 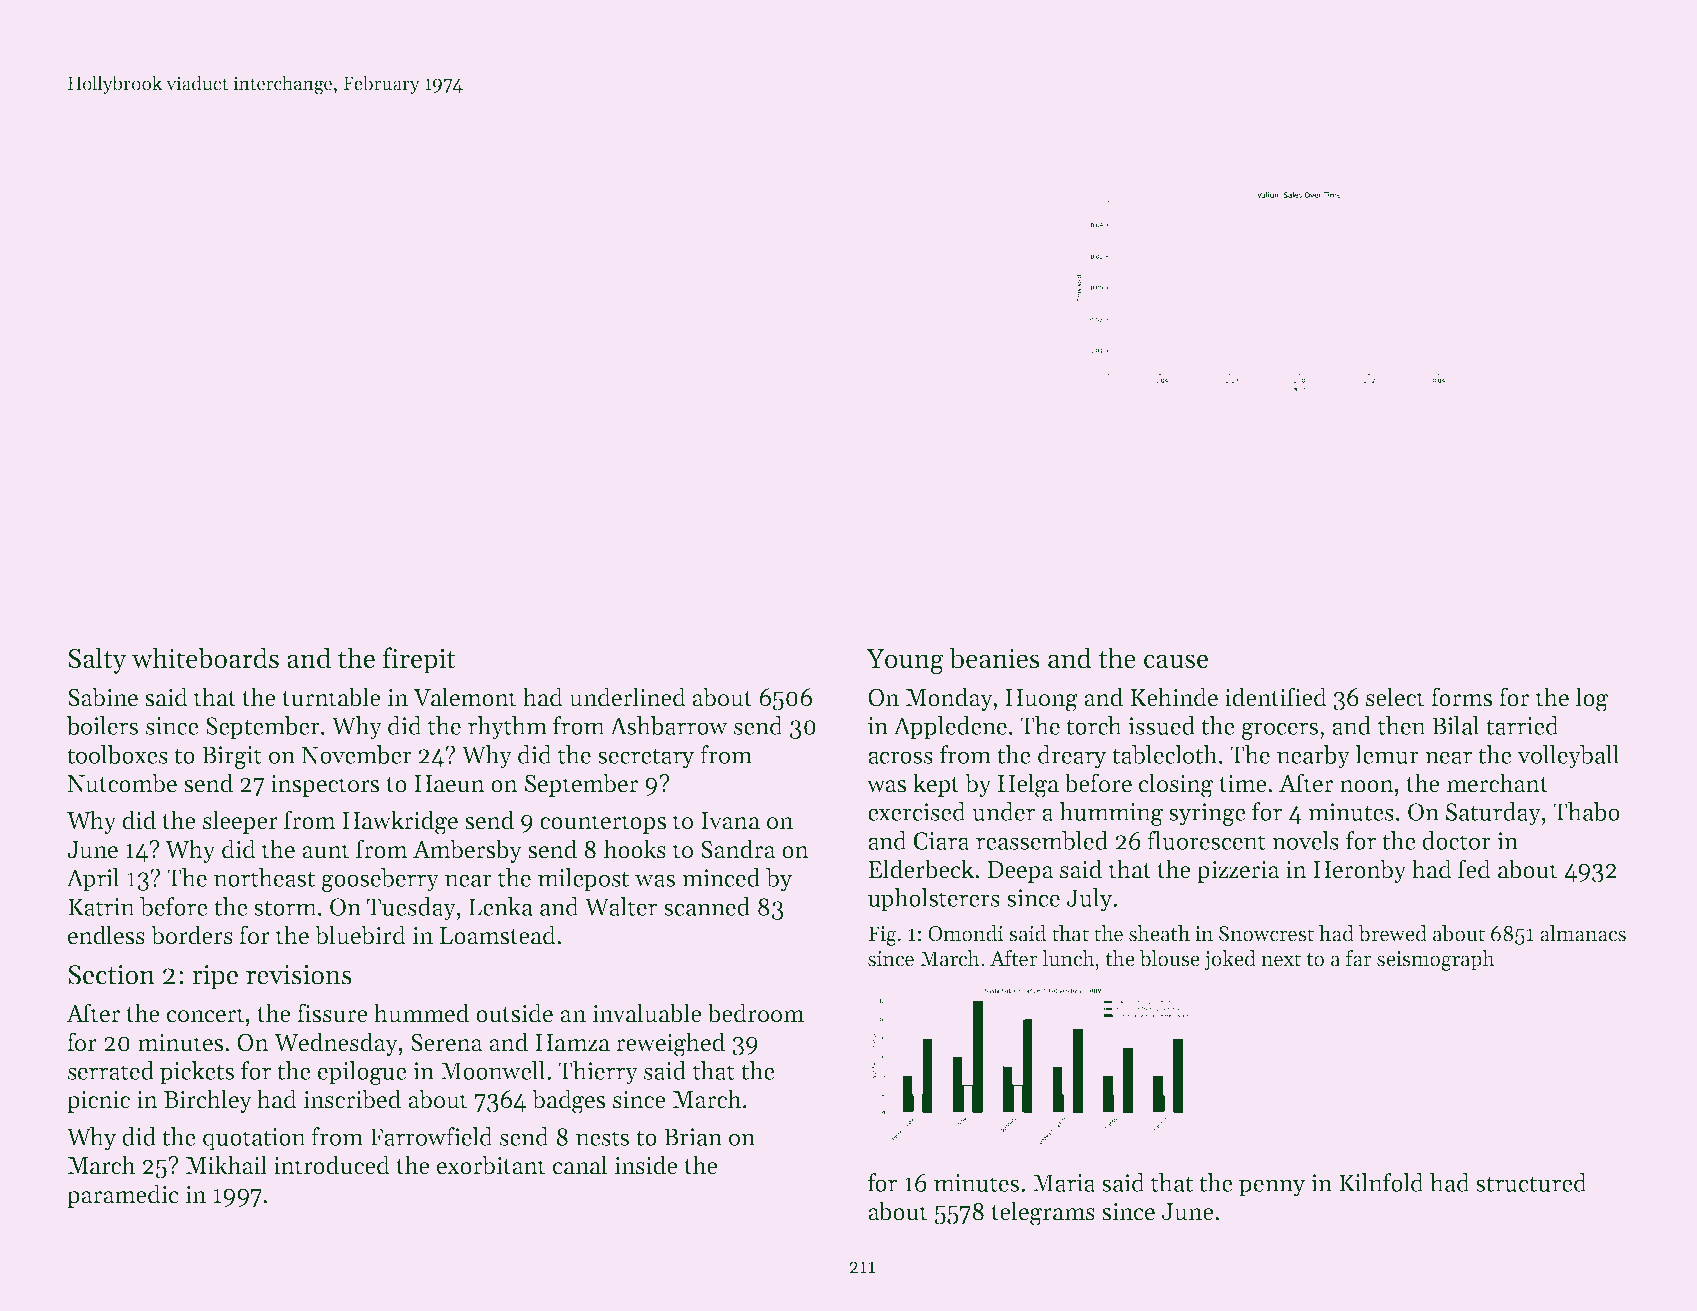 What do you see at coordinates (1359, 871) in the page?
I see `Heronby` at bounding box center [1359, 871].
